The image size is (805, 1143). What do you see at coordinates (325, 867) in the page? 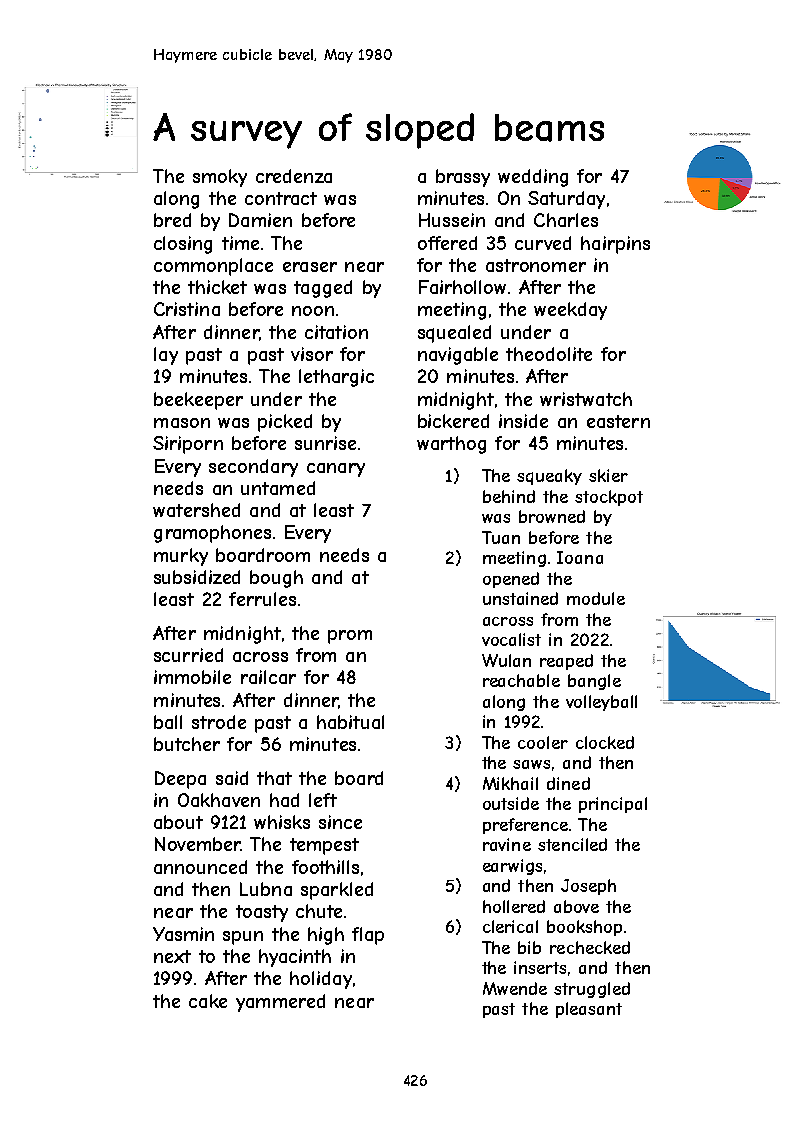
I see `foothills` at bounding box center [325, 867].
